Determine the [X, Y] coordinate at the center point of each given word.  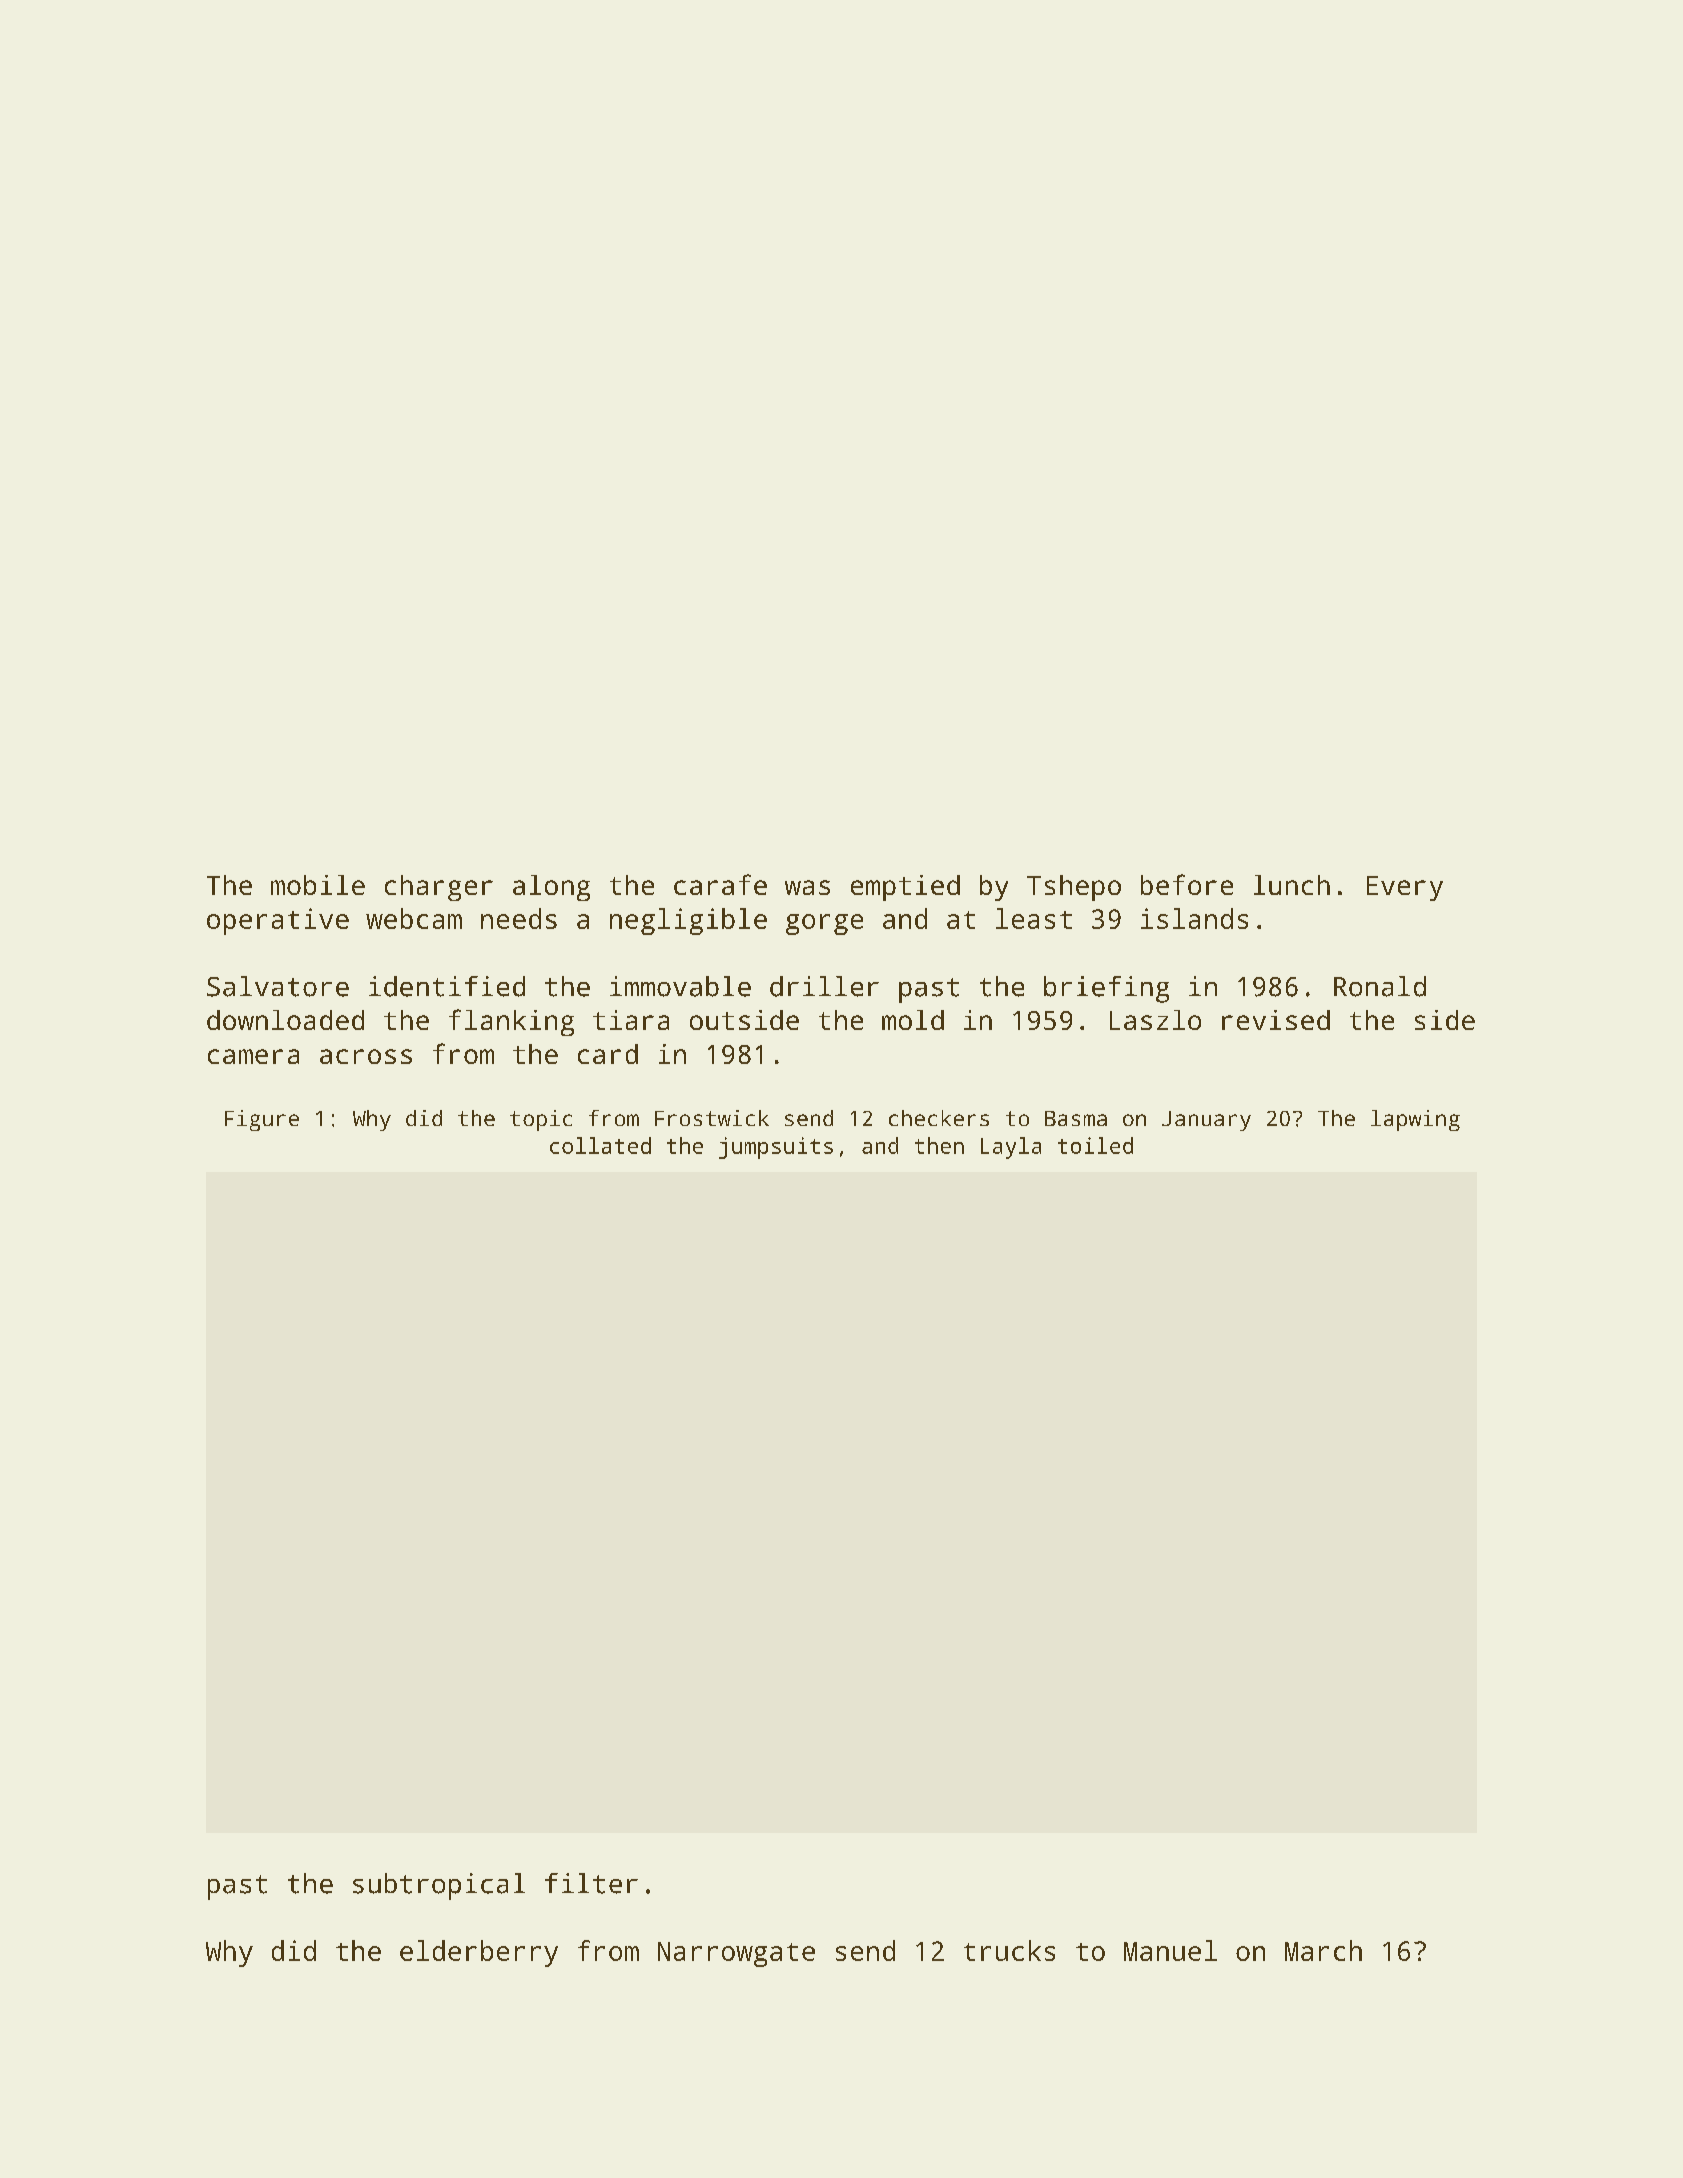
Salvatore [278, 986]
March [1323, 1950]
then [939, 1145]
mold [913, 1020]
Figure [262, 1120]
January [1206, 1121]
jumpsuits [776, 1148]
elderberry [479, 1953]
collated [600, 1145]
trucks [1009, 1950]
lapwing [1415, 1120]
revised [1276, 1020]
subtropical [439, 1886]
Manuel [1170, 1950]
